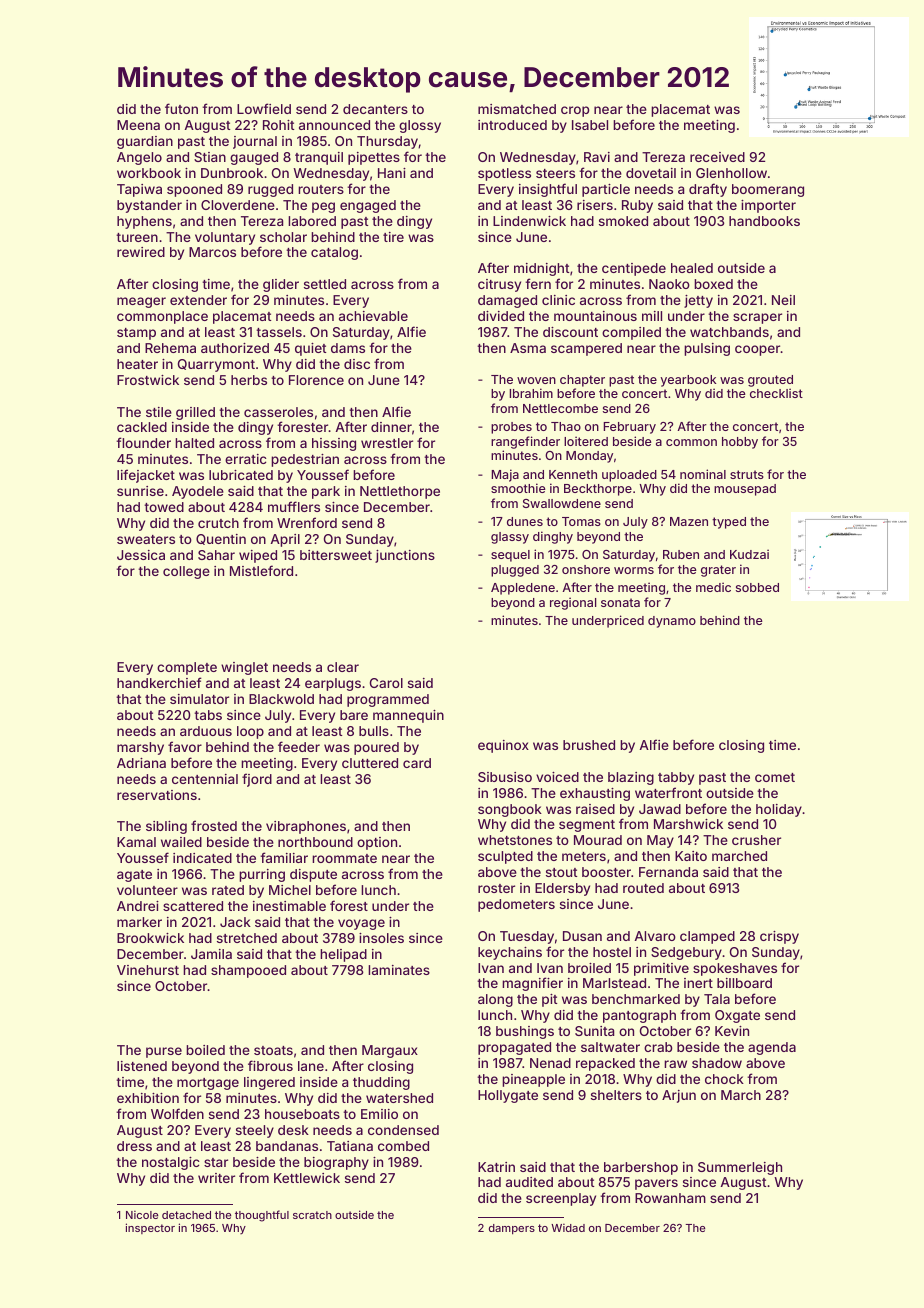 Image resolution: width=924 pixels, height=1308 pixels. I want to click on stile, so click(159, 412).
